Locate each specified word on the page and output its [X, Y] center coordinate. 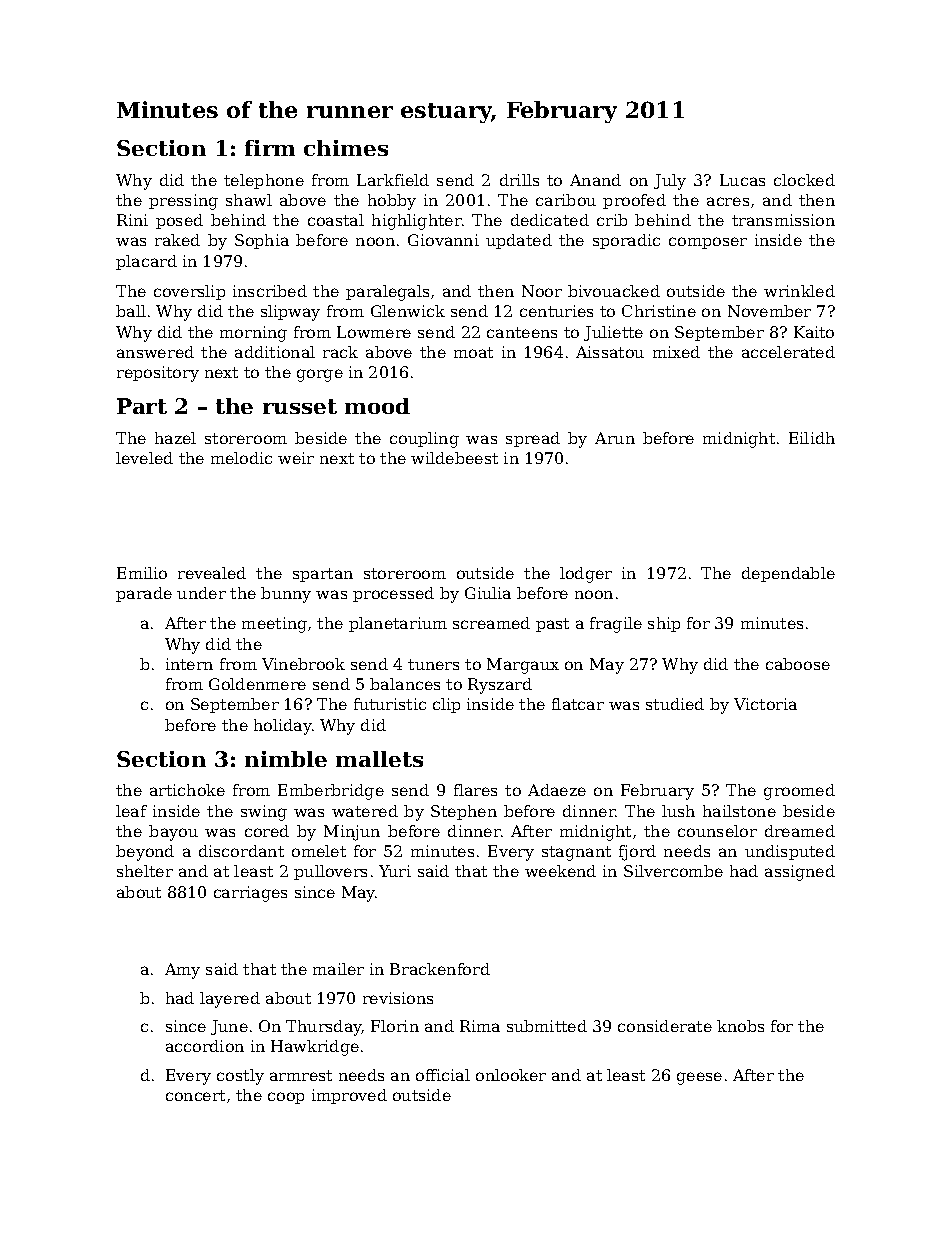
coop [286, 1098]
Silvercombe [673, 871]
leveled [144, 458]
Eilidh [812, 438]
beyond [145, 853]
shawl [249, 200]
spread [533, 439]
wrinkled [799, 291]
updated [519, 241]
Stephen [464, 812]
